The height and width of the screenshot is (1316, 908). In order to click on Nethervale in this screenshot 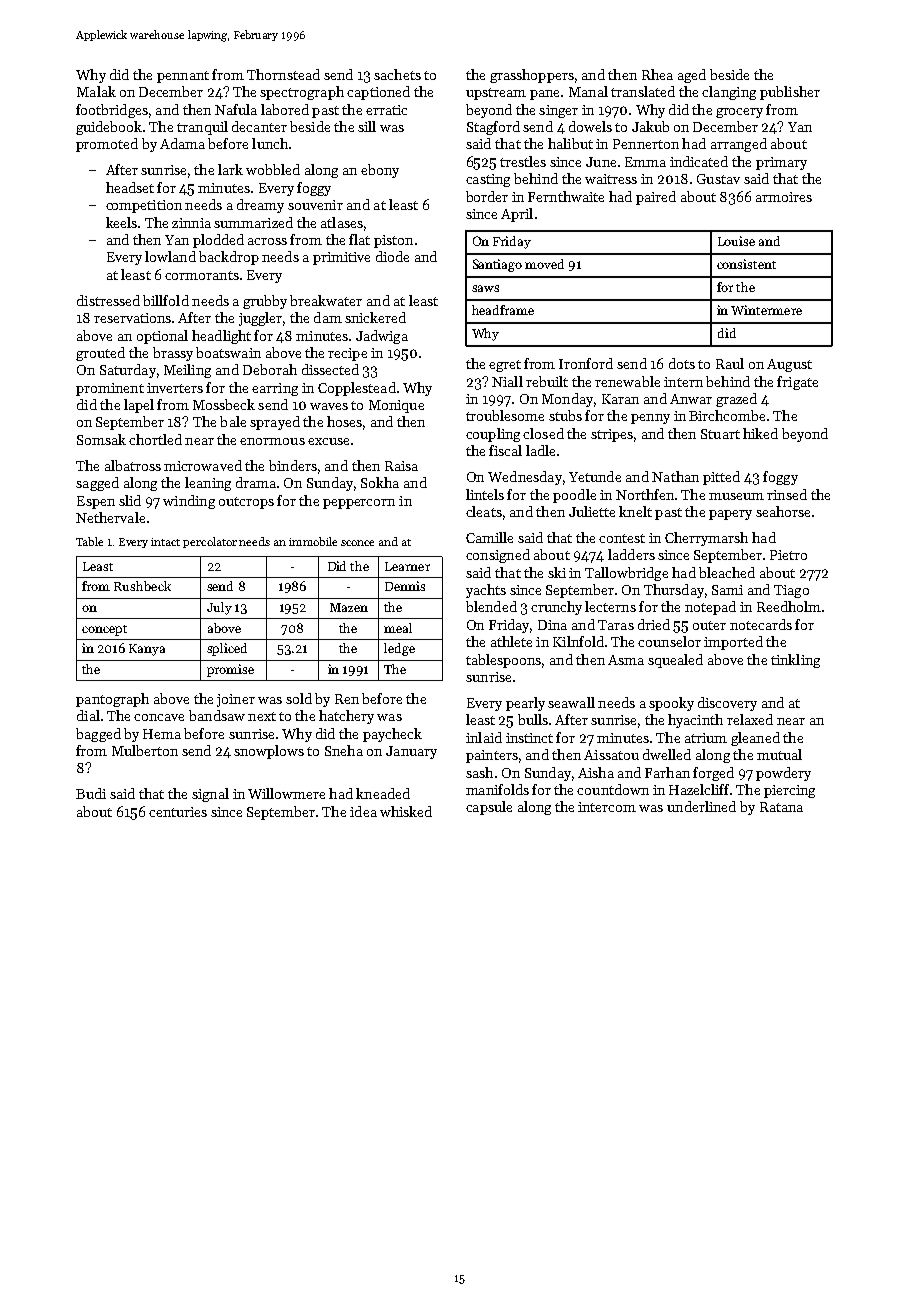, I will do `click(110, 517)`.
